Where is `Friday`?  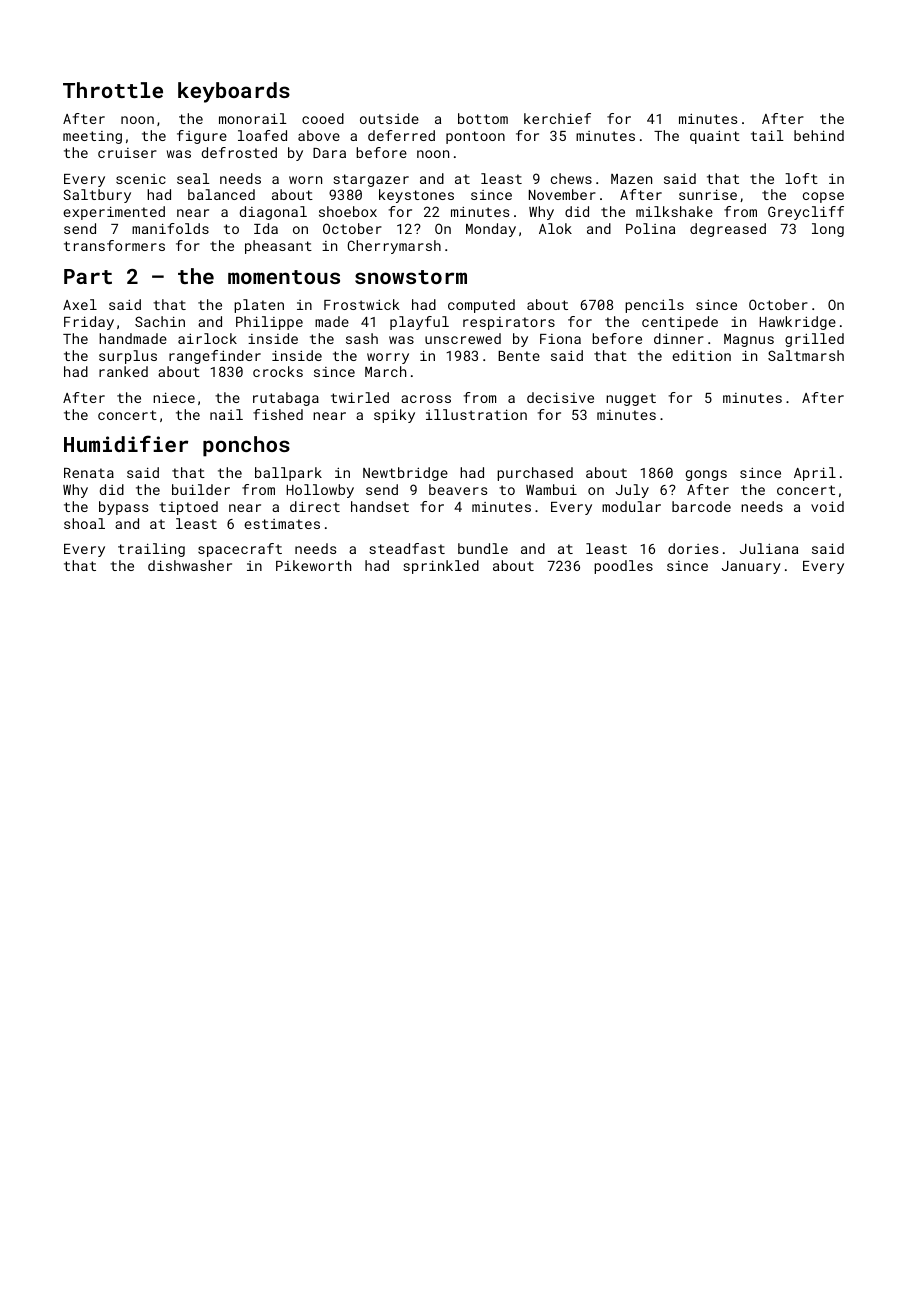
Friday is located at coordinates (89, 323).
